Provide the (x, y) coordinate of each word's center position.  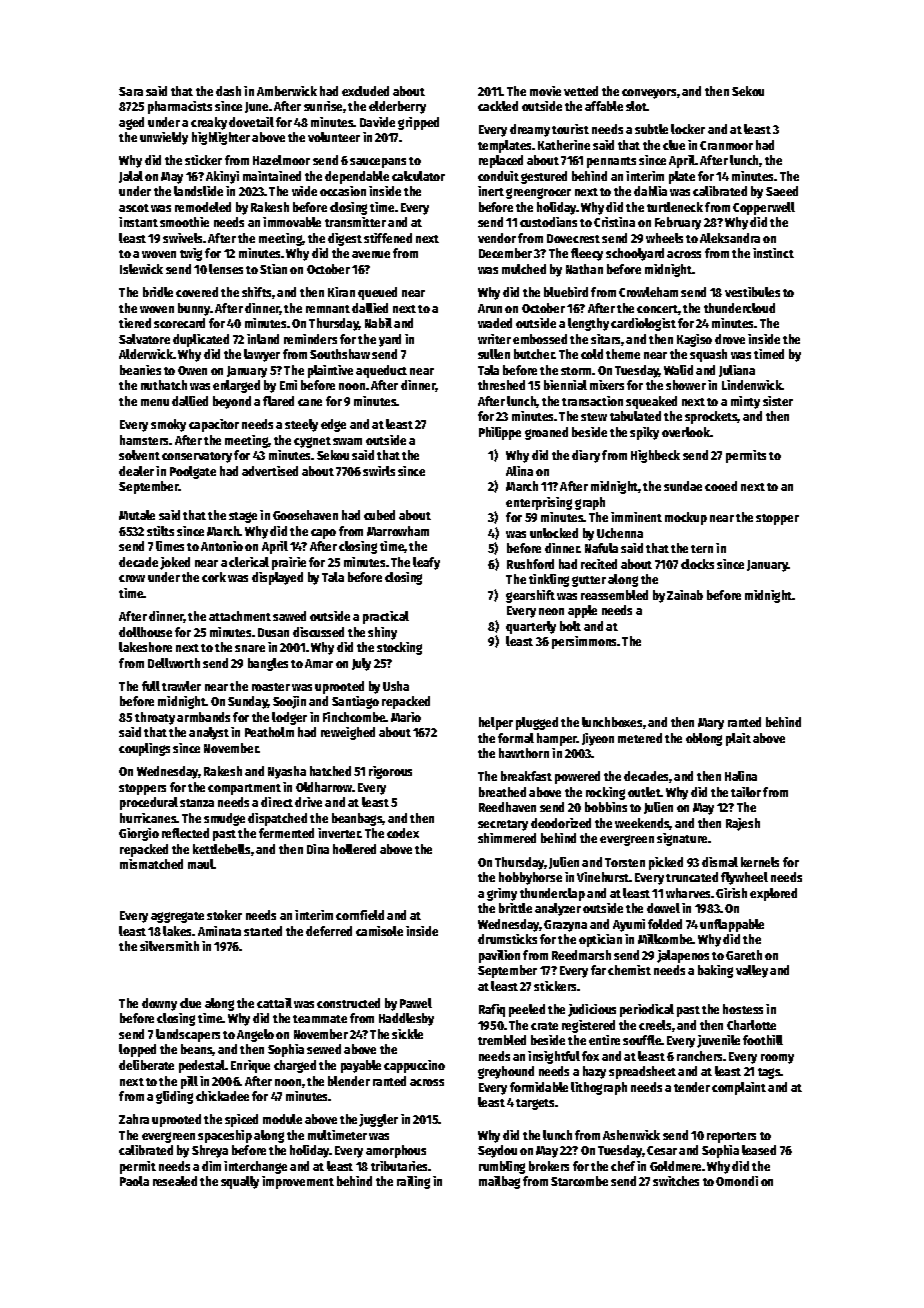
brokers (549, 1166)
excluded (365, 91)
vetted (581, 91)
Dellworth (174, 663)
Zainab (685, 595)
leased (759, 1150)
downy (159, 1004)
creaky (209, 123)
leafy (426, 563)
